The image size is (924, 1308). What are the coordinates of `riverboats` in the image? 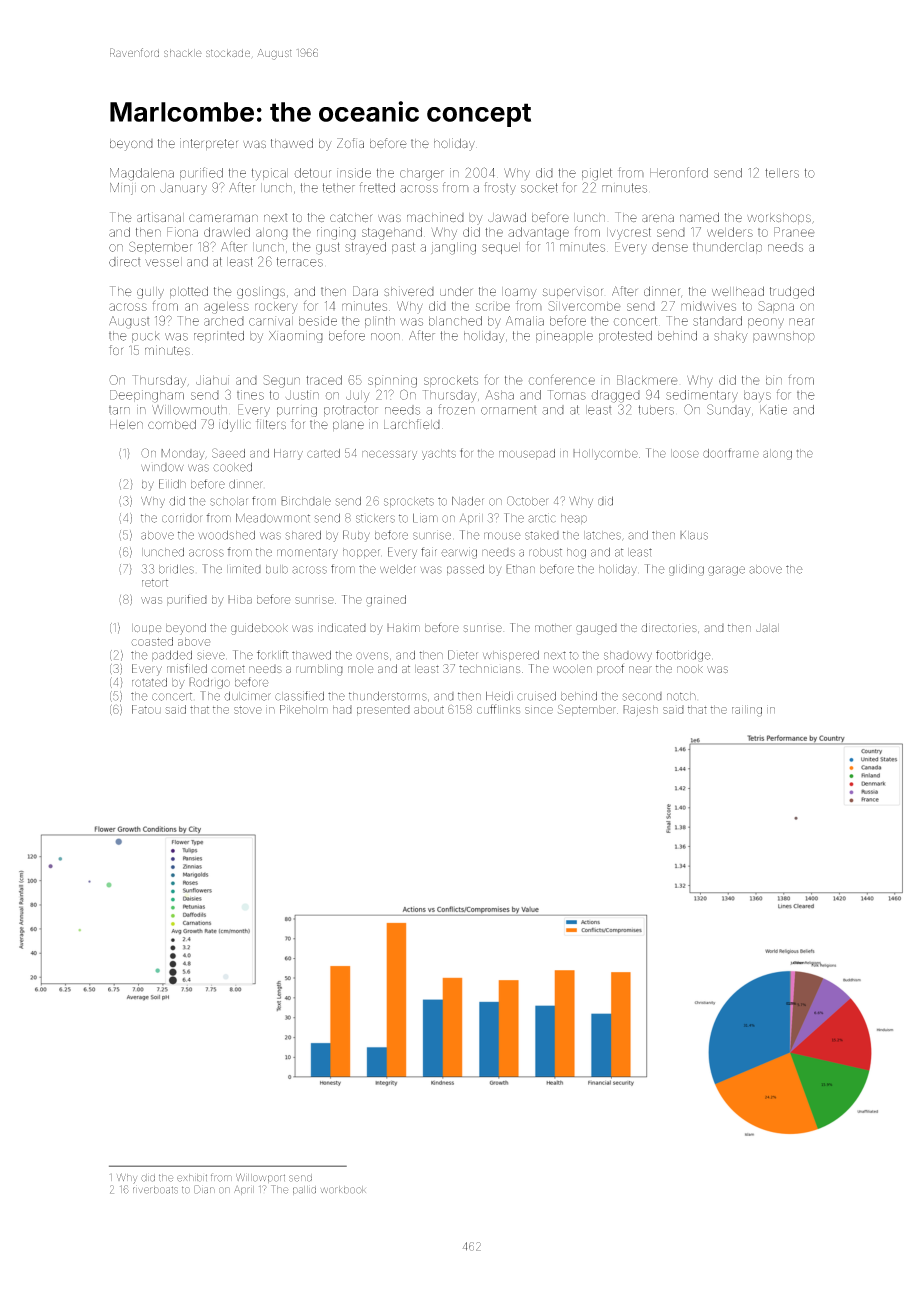 It's located at (155, 1190).
